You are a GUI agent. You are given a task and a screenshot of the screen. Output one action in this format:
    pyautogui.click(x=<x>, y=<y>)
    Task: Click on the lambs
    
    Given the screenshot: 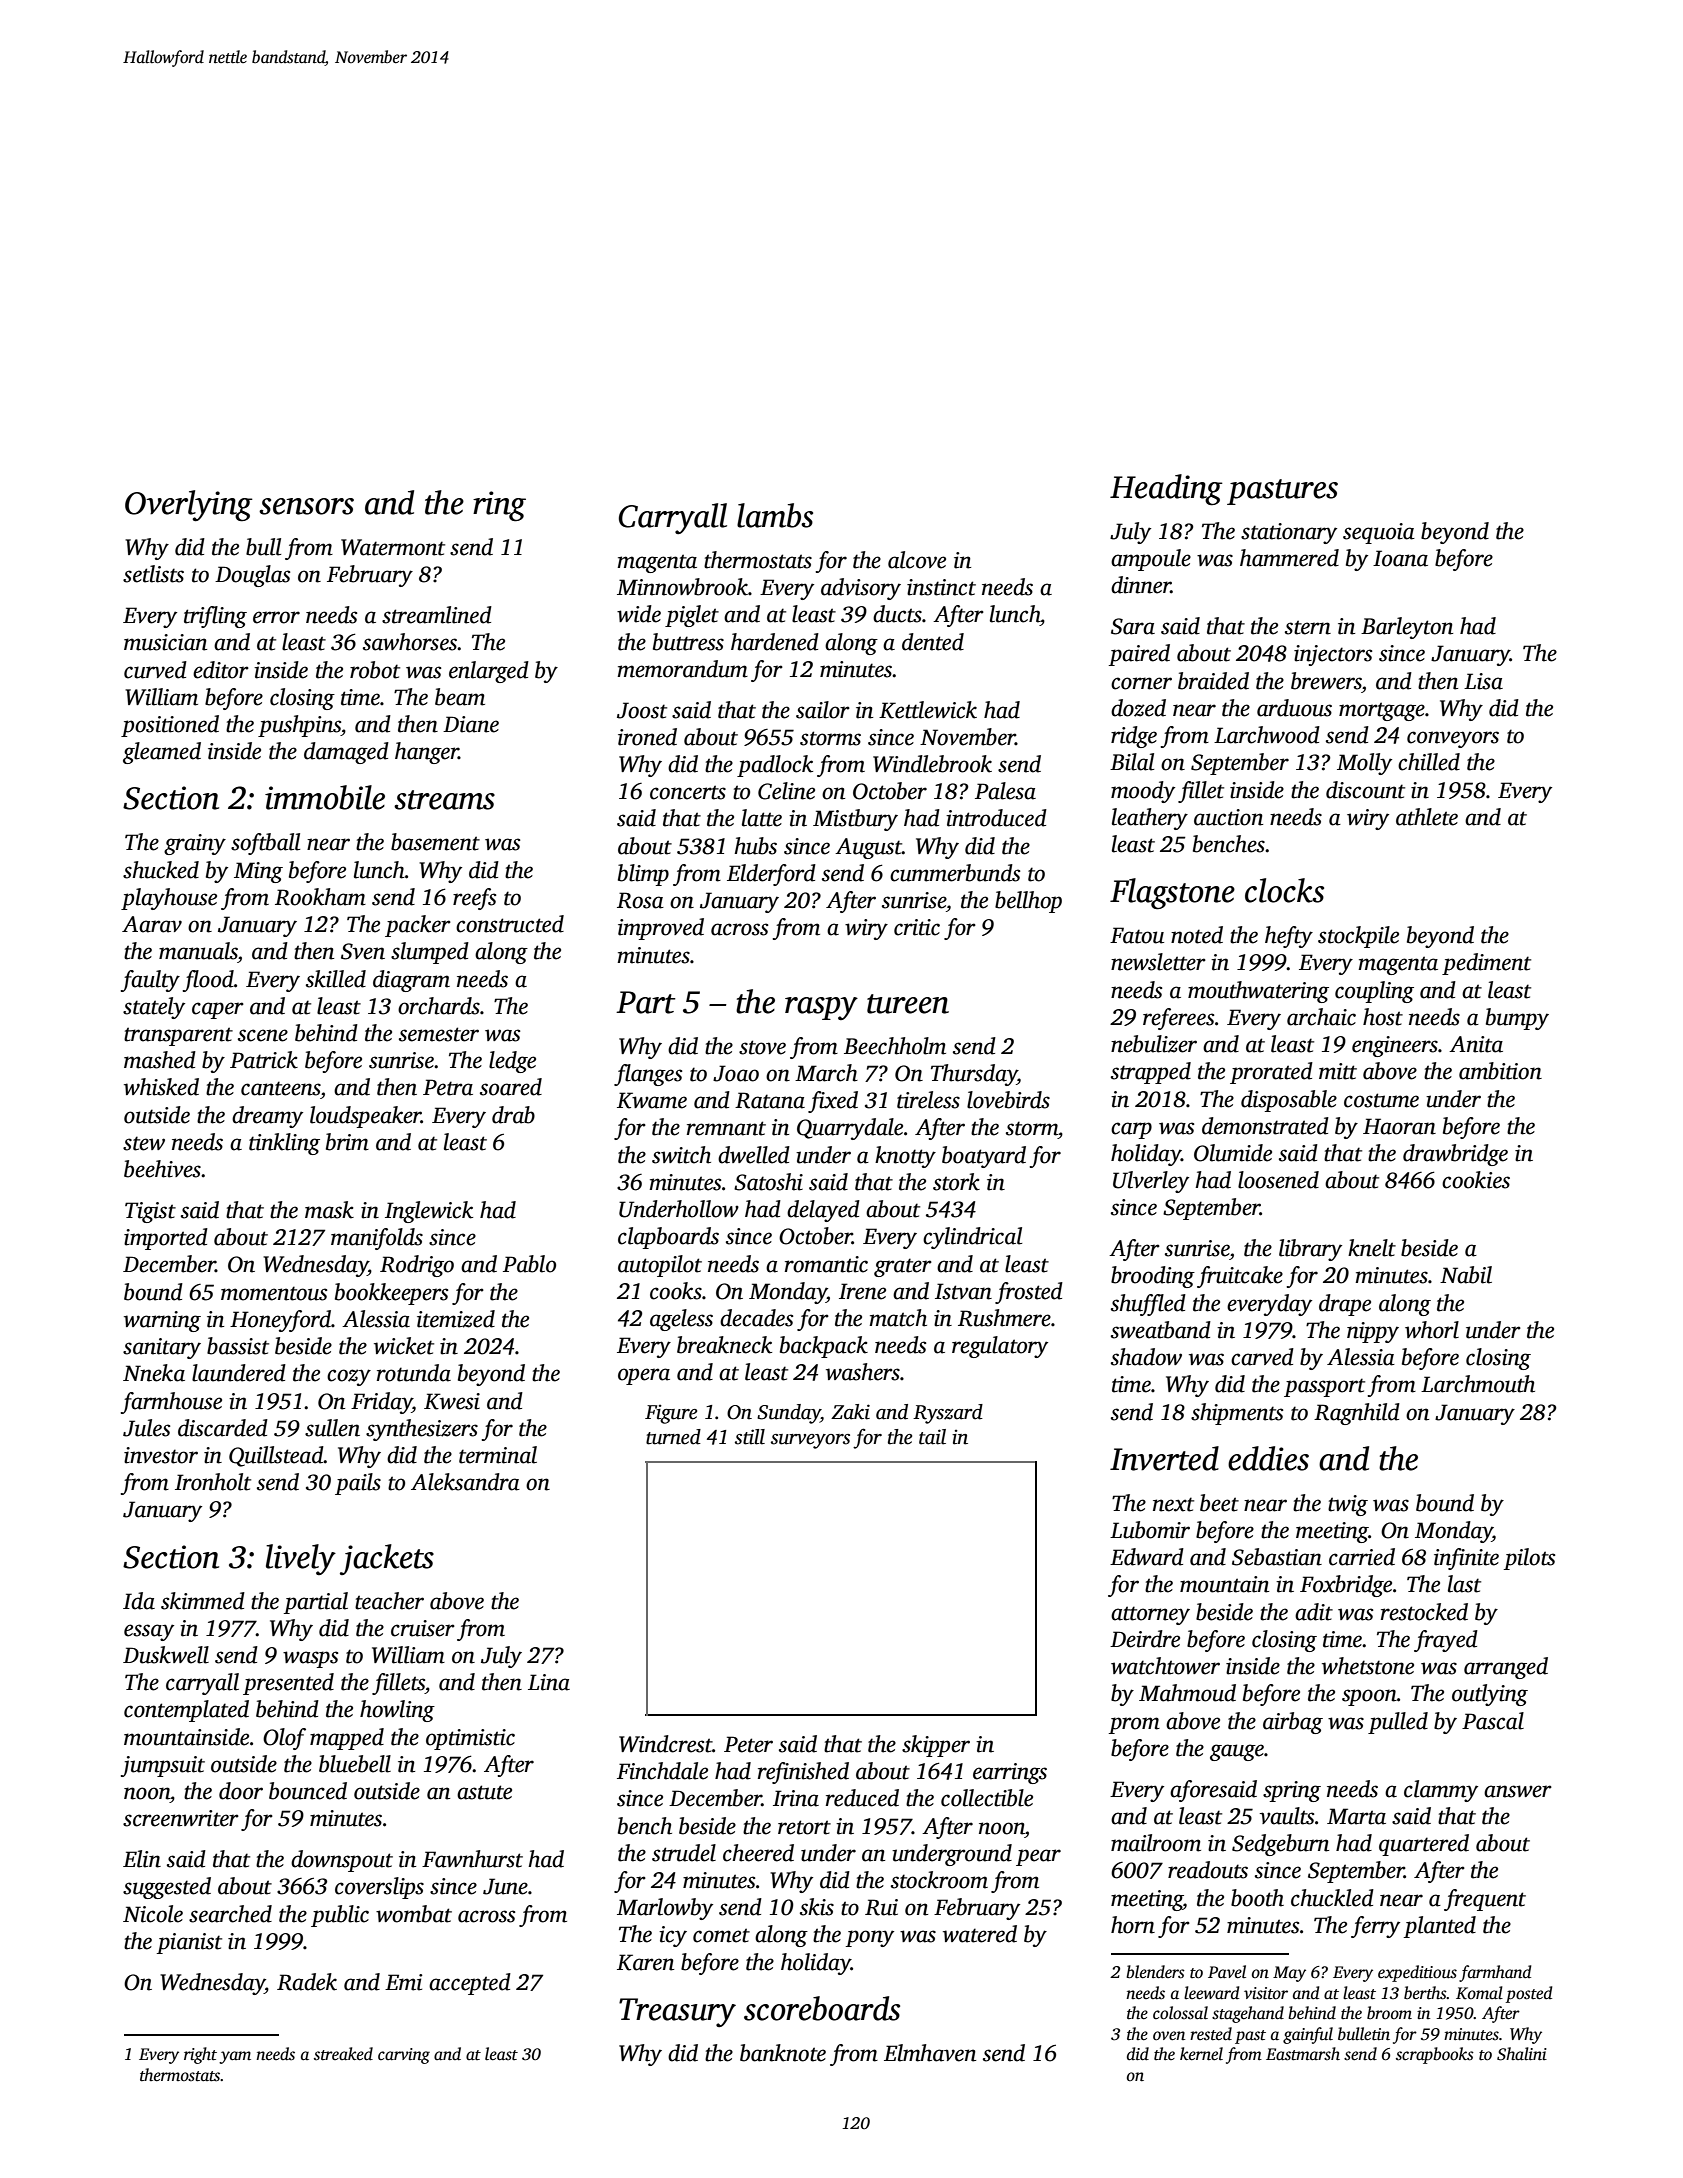 What is the action you would take?
    pyautogui.click(x=775, y=515)
